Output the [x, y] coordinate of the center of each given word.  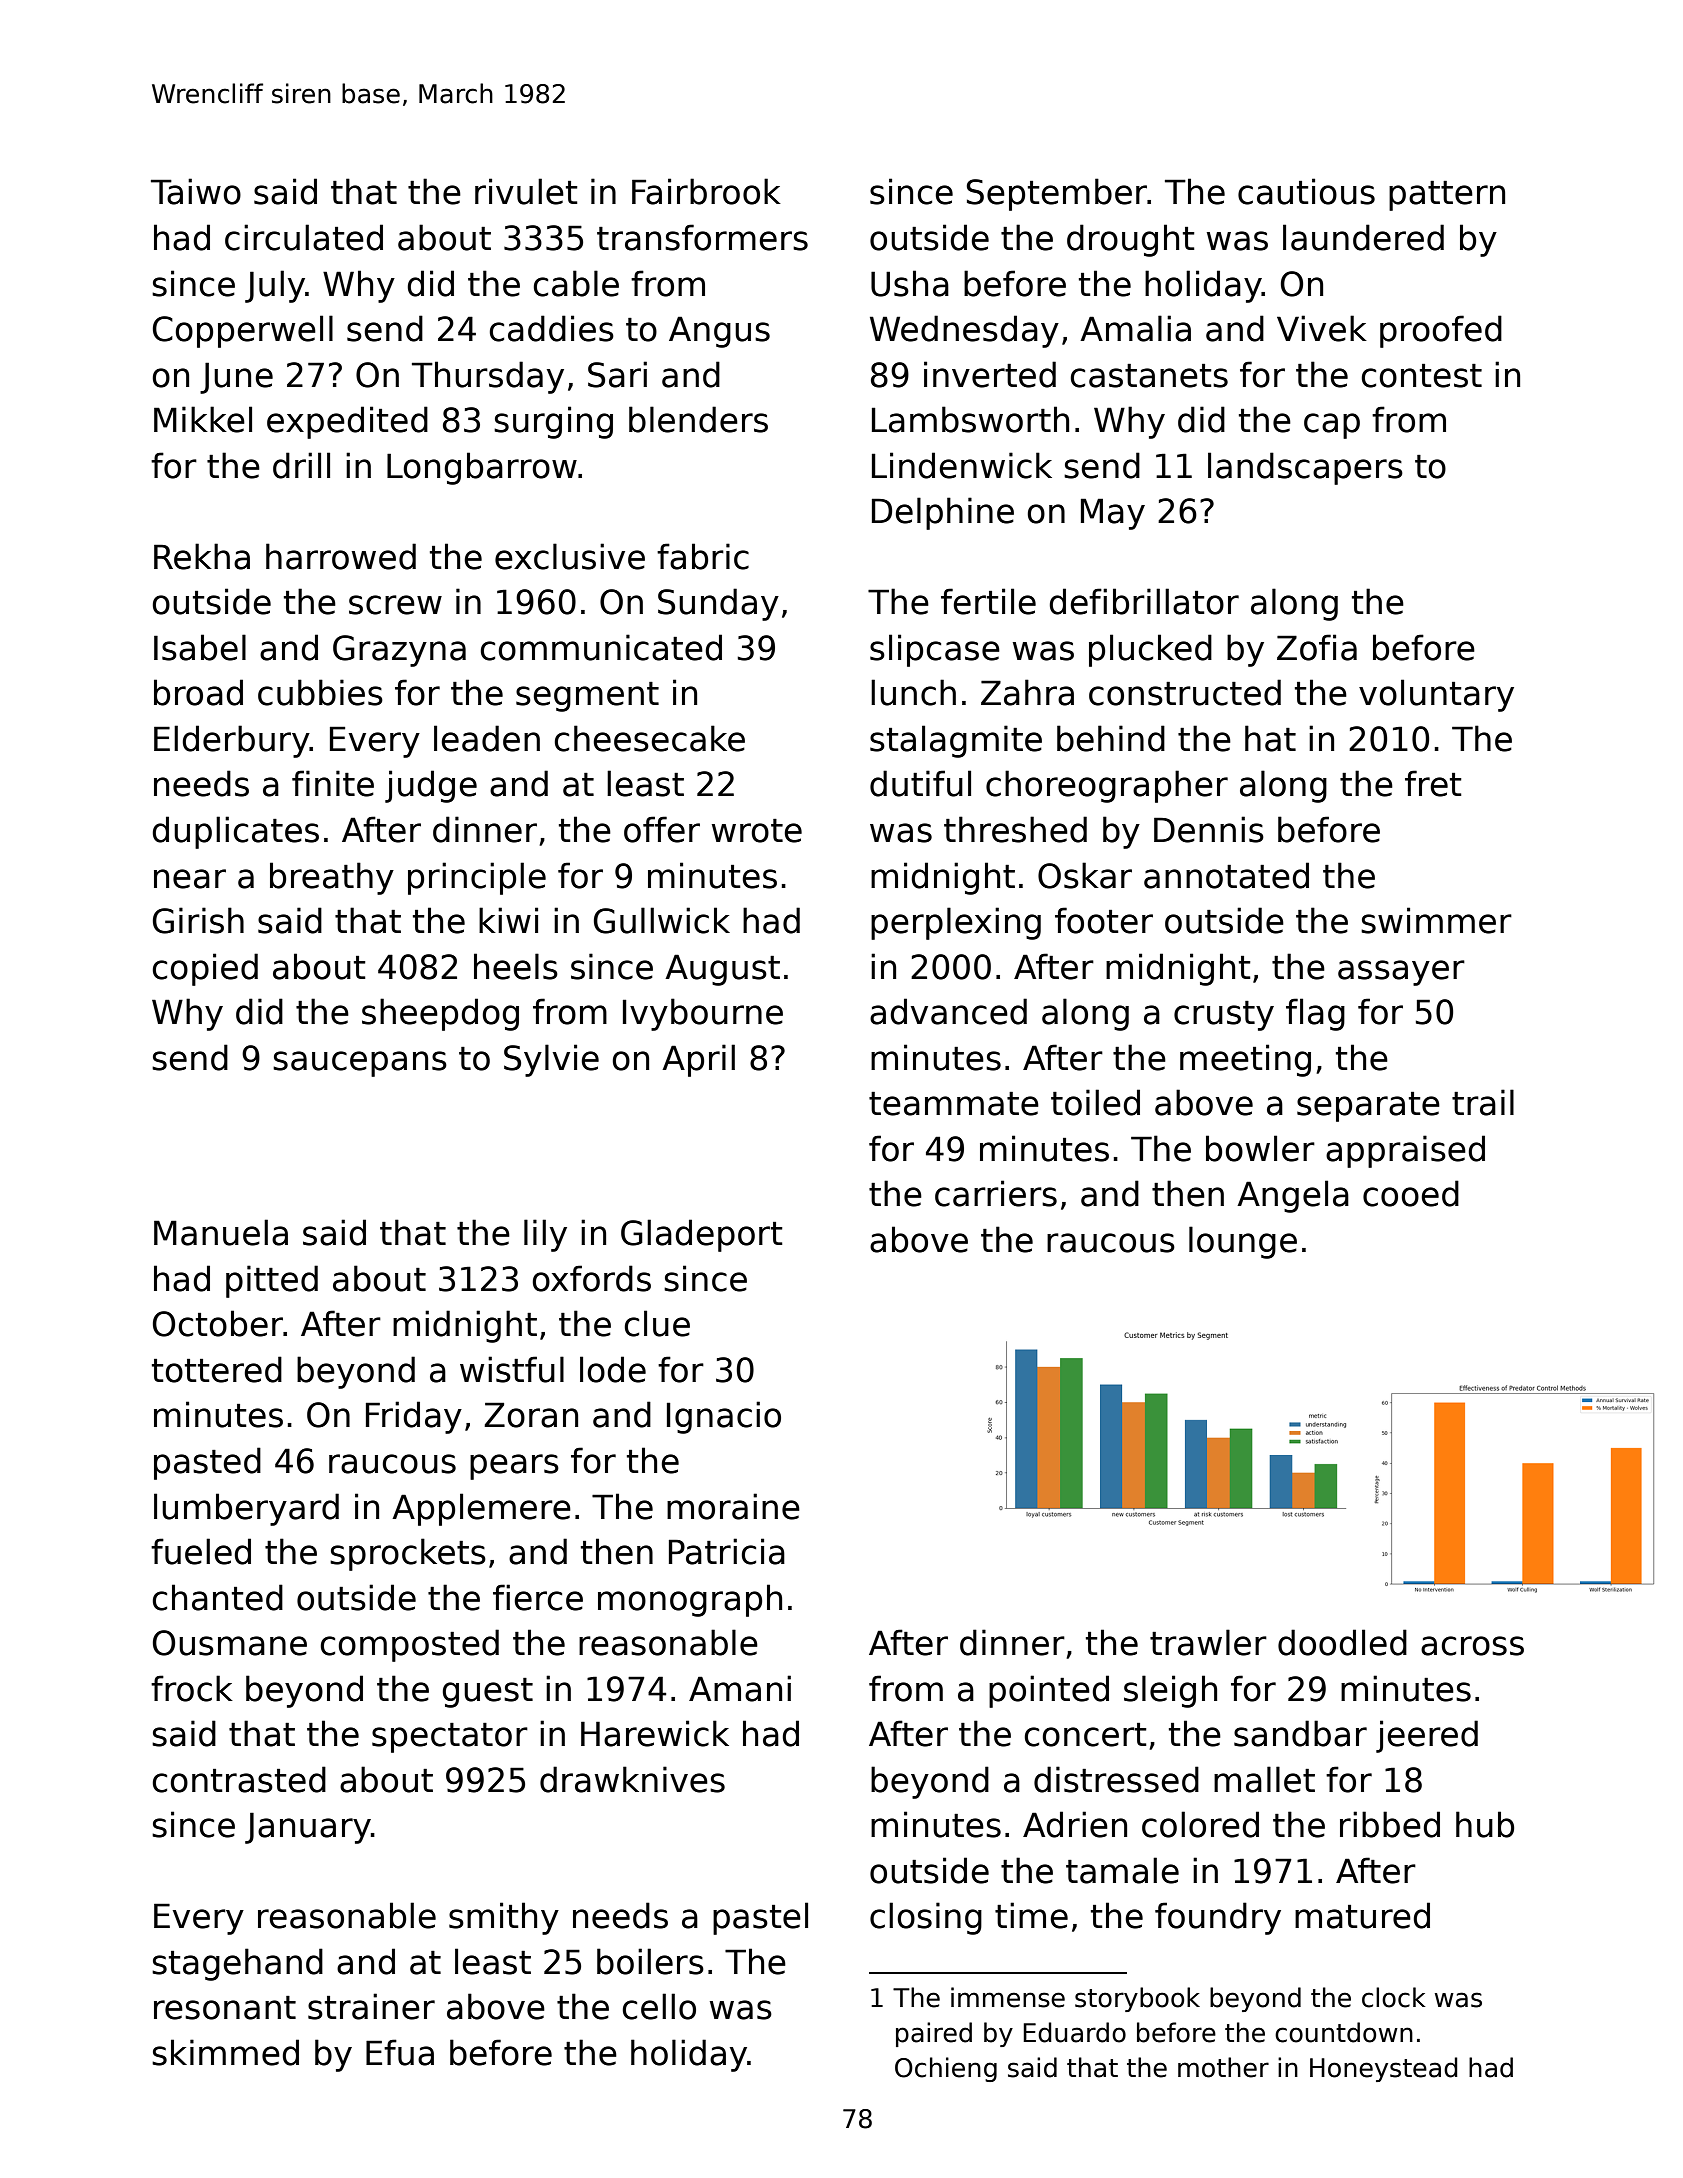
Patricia [727, 1551]
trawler [1208, 1642]
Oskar [1085, 875]
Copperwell [243, 331]
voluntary [1436, 695]
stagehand [237, 1964]
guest [487, 1693]
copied [205, 969]
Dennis [1209, 829]
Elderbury [232, 741]
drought [1131, 240]
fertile [988, 601]
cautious [1306, 191]
